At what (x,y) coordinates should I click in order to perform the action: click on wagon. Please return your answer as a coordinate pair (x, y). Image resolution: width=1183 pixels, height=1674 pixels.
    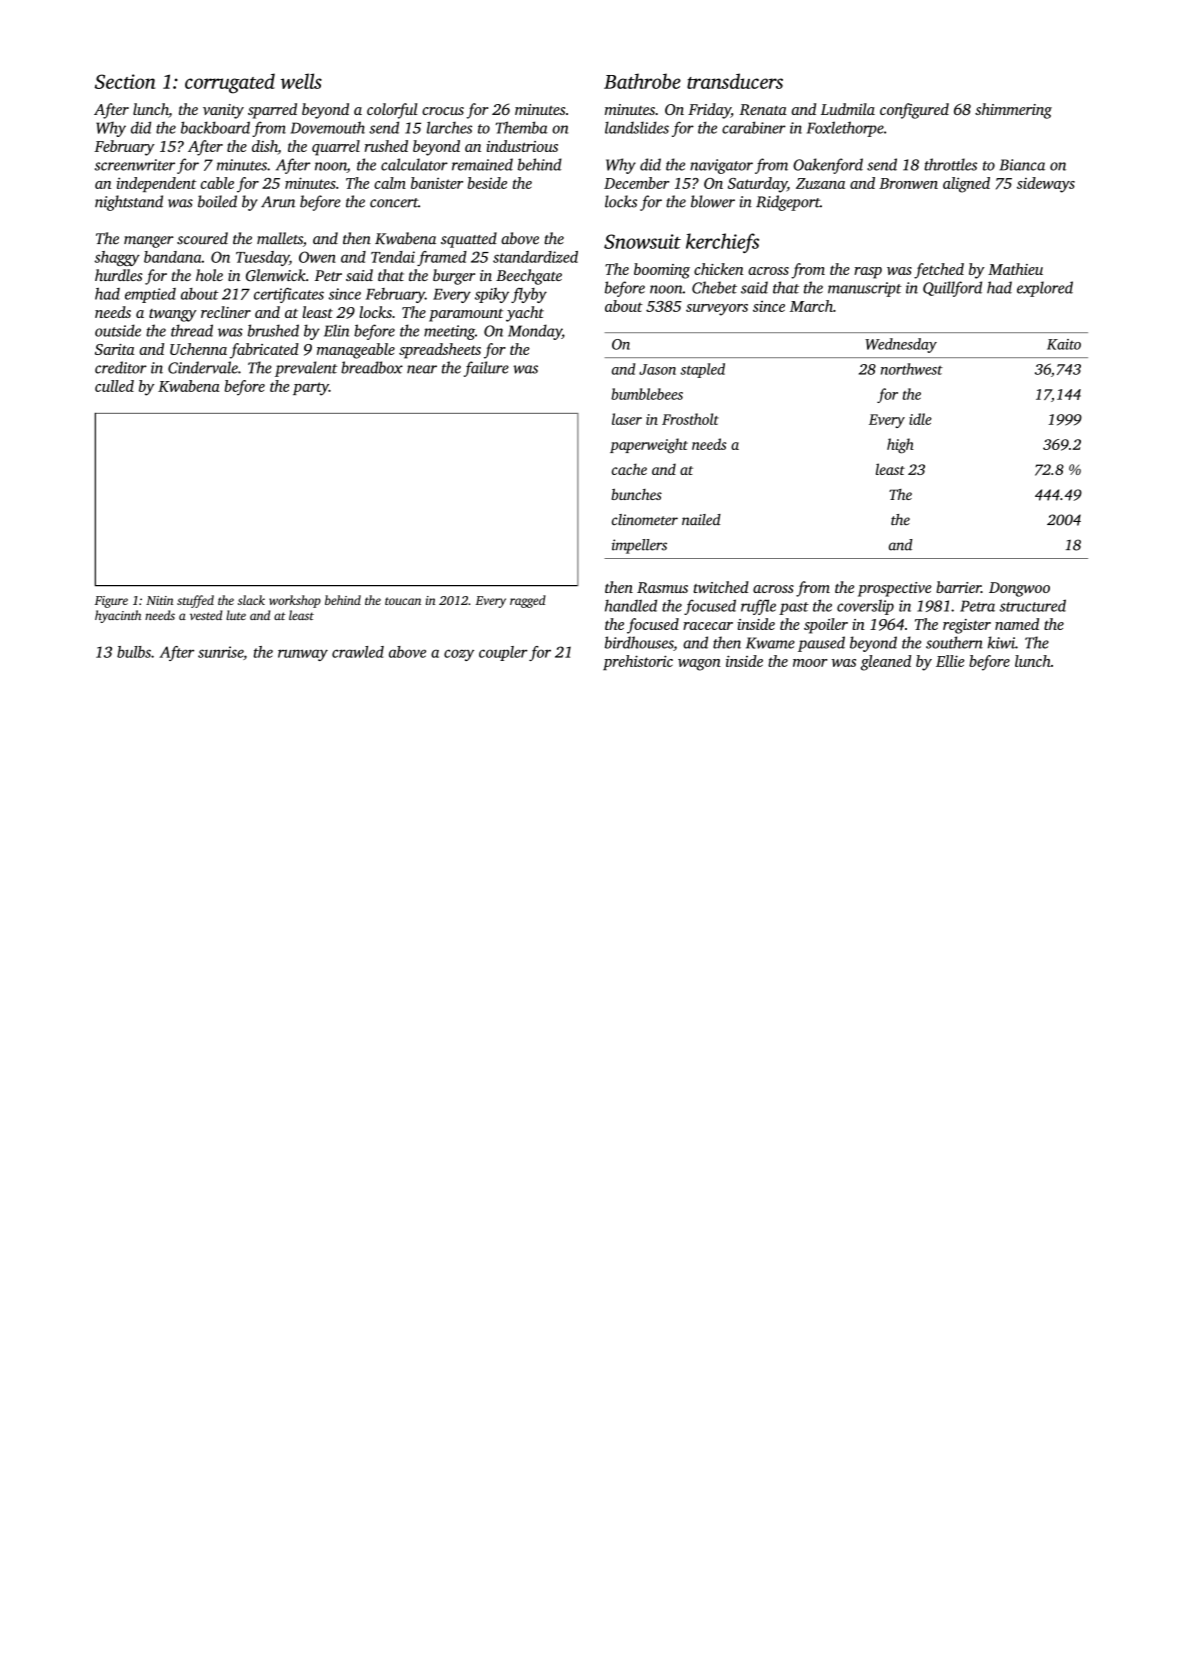
    Looking at the image, I should click on (699, 665).
